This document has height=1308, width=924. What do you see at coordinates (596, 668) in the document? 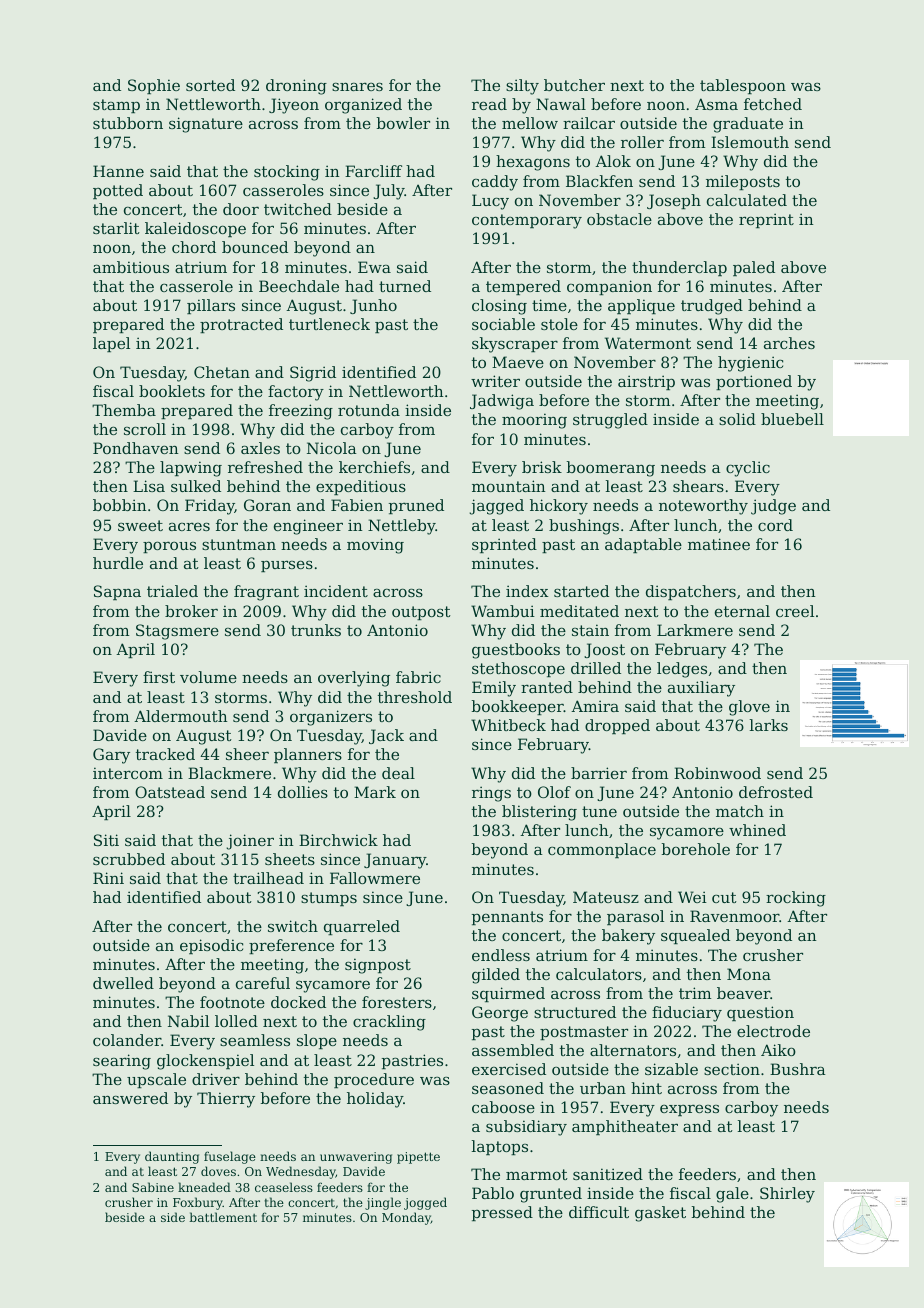
I see `drilled` at bounding box center [596, 668].
